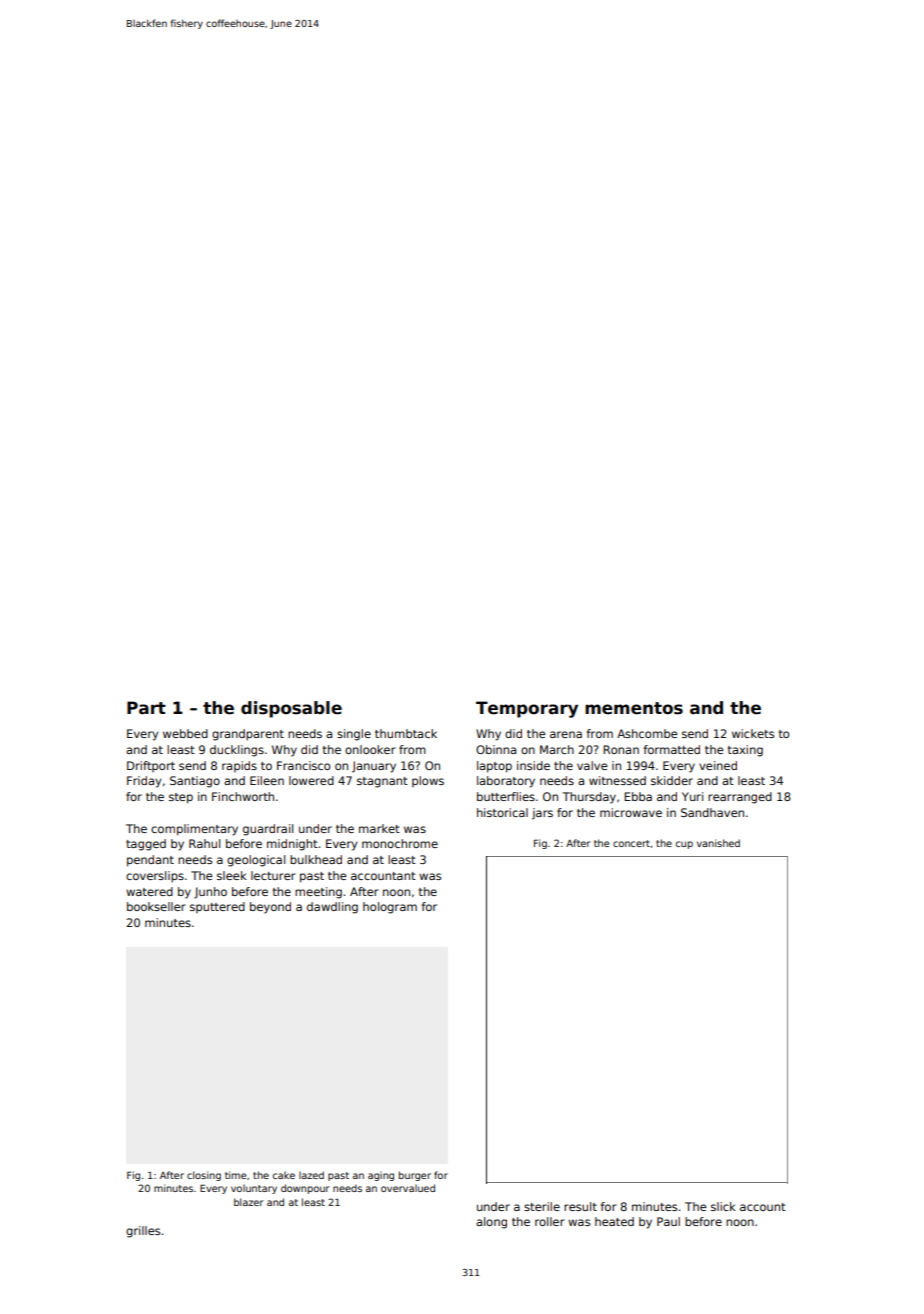 The image size is (924, 1314). I want to click on slick, so click(723, 1206).
